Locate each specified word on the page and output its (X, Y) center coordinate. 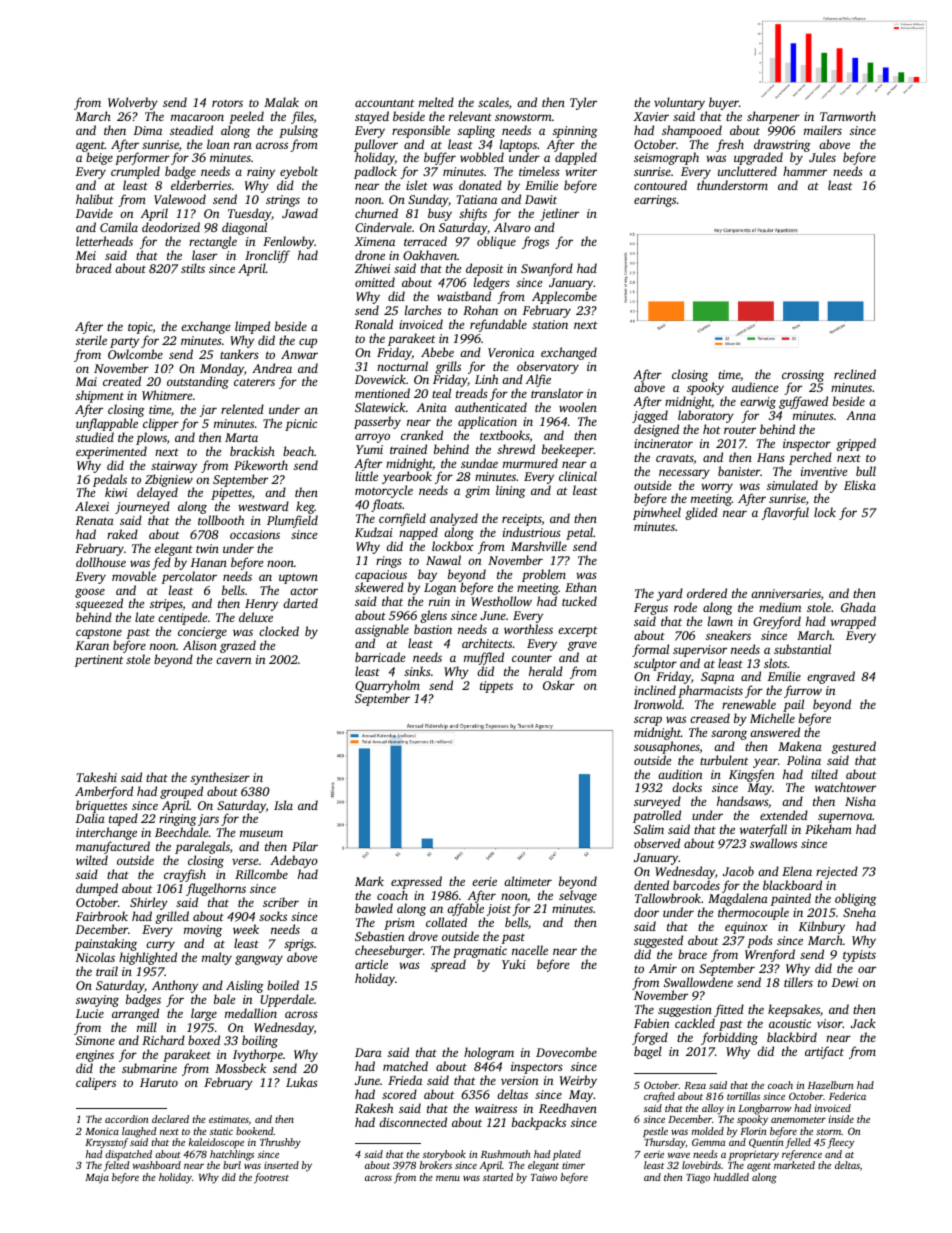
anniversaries (786, 593)
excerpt (578, 631)
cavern (233, 660)
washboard (157, 1165)
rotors (227, 103)
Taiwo (544, 1177)
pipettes (231, 495)
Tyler (583, 103)
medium (780, 607)
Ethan (581, 587)
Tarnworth (848, 116)
